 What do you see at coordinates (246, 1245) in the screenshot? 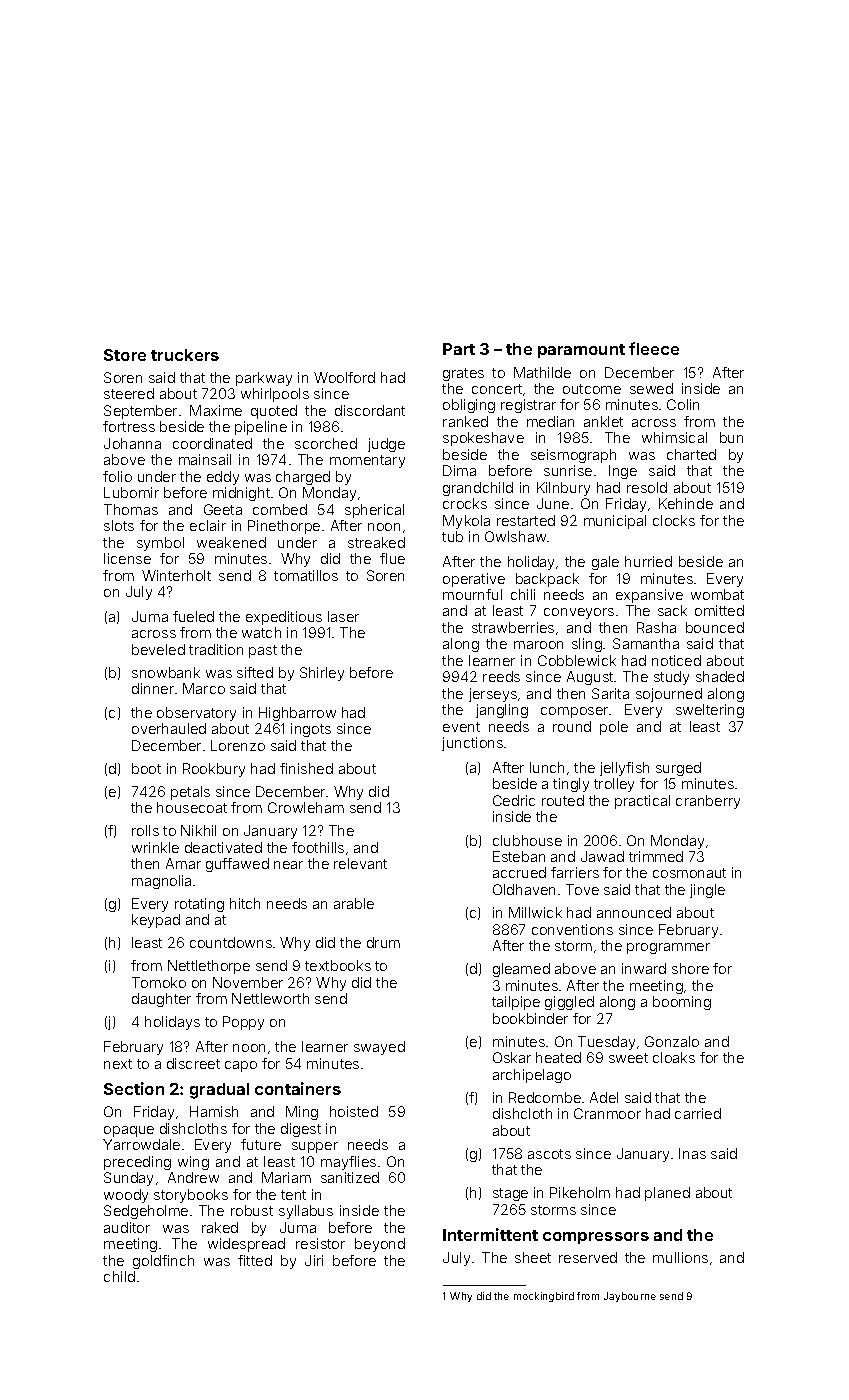
I see `widespread` at bounding box center [246, 1245].
